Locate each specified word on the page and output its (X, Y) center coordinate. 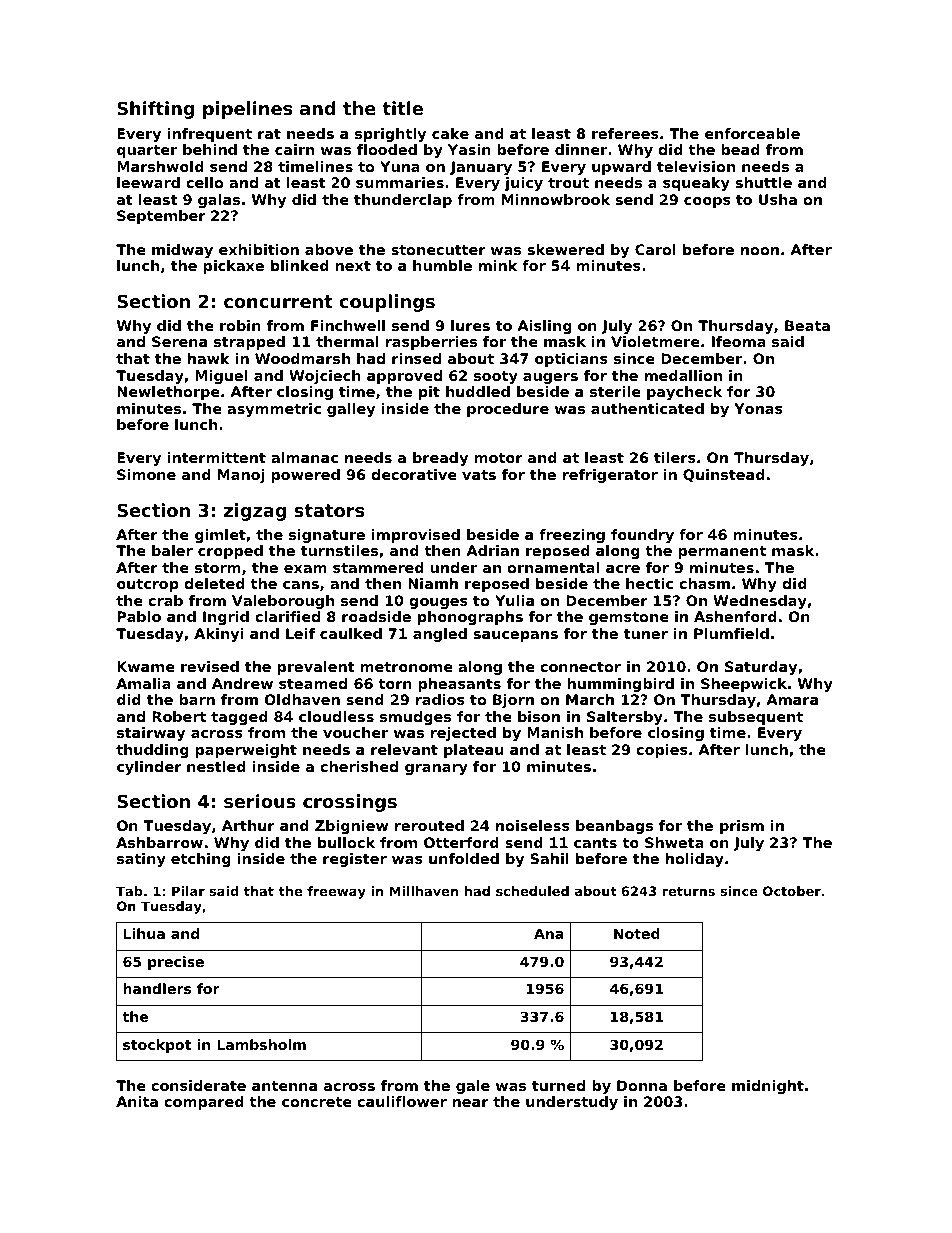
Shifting (155, 110)
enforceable (752, 133)
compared (204, 1103)
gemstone (629, 618)
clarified (287, 616)
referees (625, 133)
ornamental (553, 567)
